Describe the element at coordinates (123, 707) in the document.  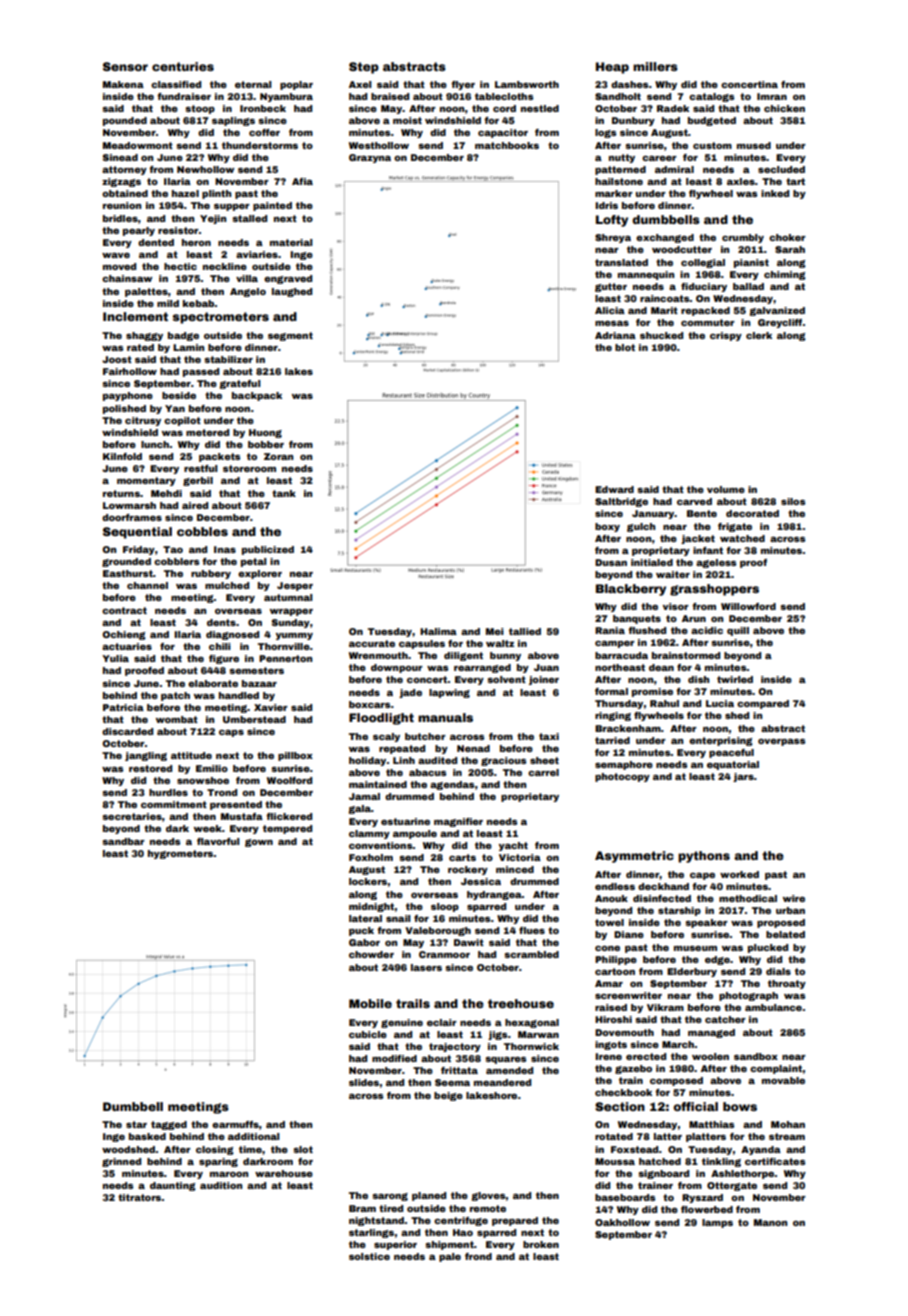
I see `Patricia` at that location.
